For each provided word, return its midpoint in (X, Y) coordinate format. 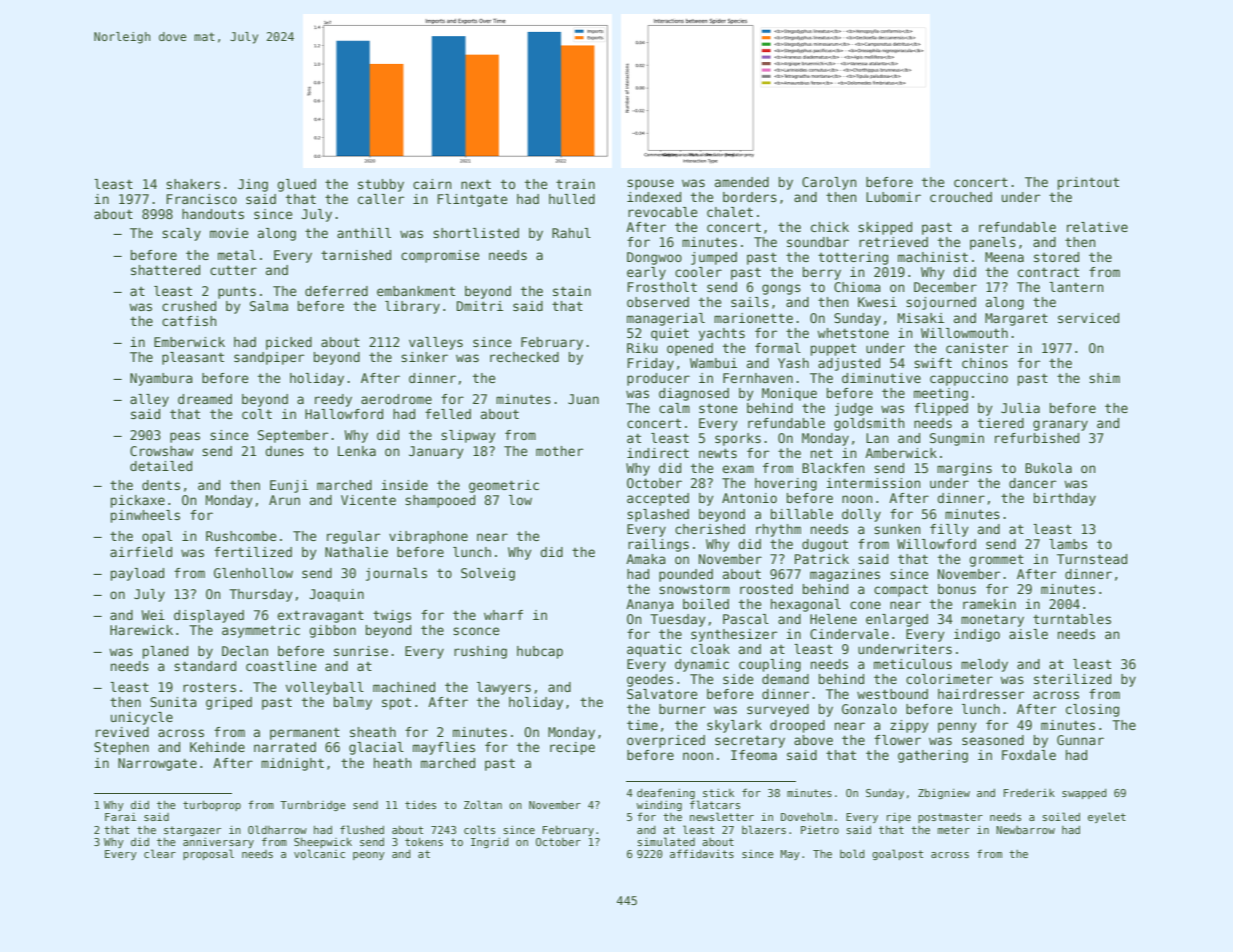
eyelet (1107, 817)
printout (1088, 183)
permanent (305, 734)
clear (160, 853)
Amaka (646, 559)
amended (742, 182)
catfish (189, 321)
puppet (833, 349)
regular (353, 537)
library (412, 307)
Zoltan (483, 804)
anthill (364, 233)
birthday (1065, 499)
